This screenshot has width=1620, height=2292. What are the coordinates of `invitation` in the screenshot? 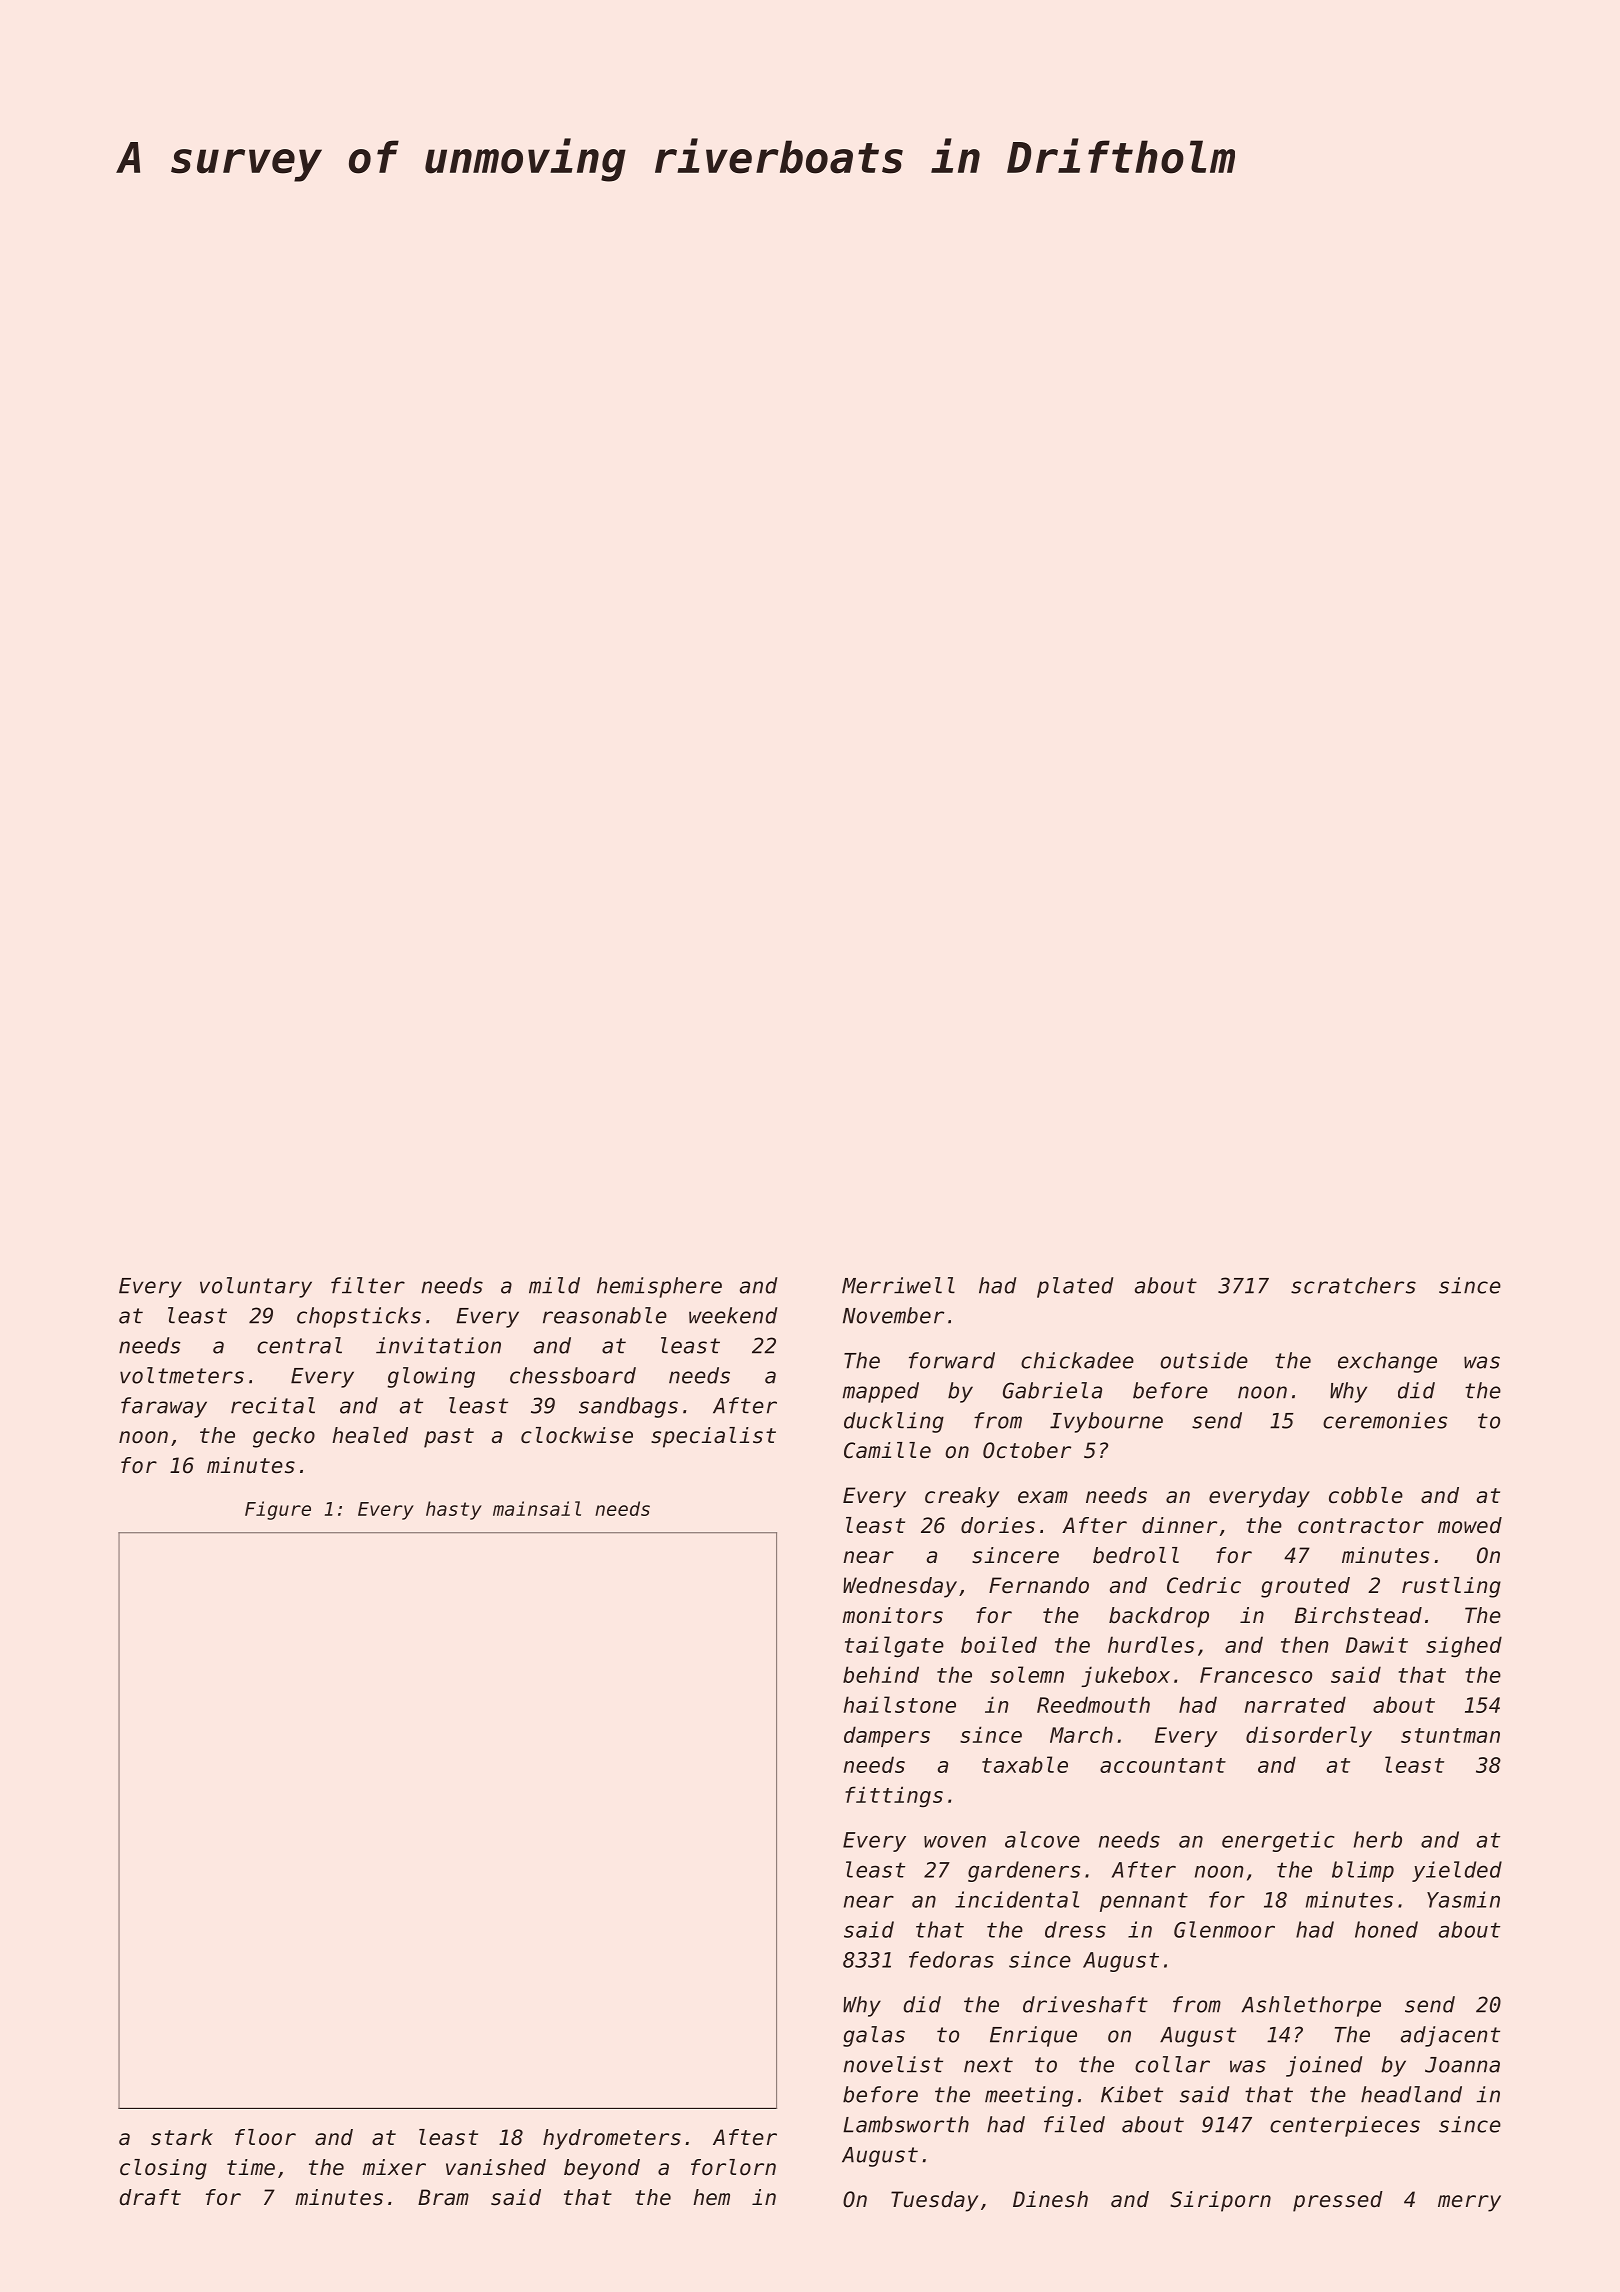 It's located at (438, 1345).
